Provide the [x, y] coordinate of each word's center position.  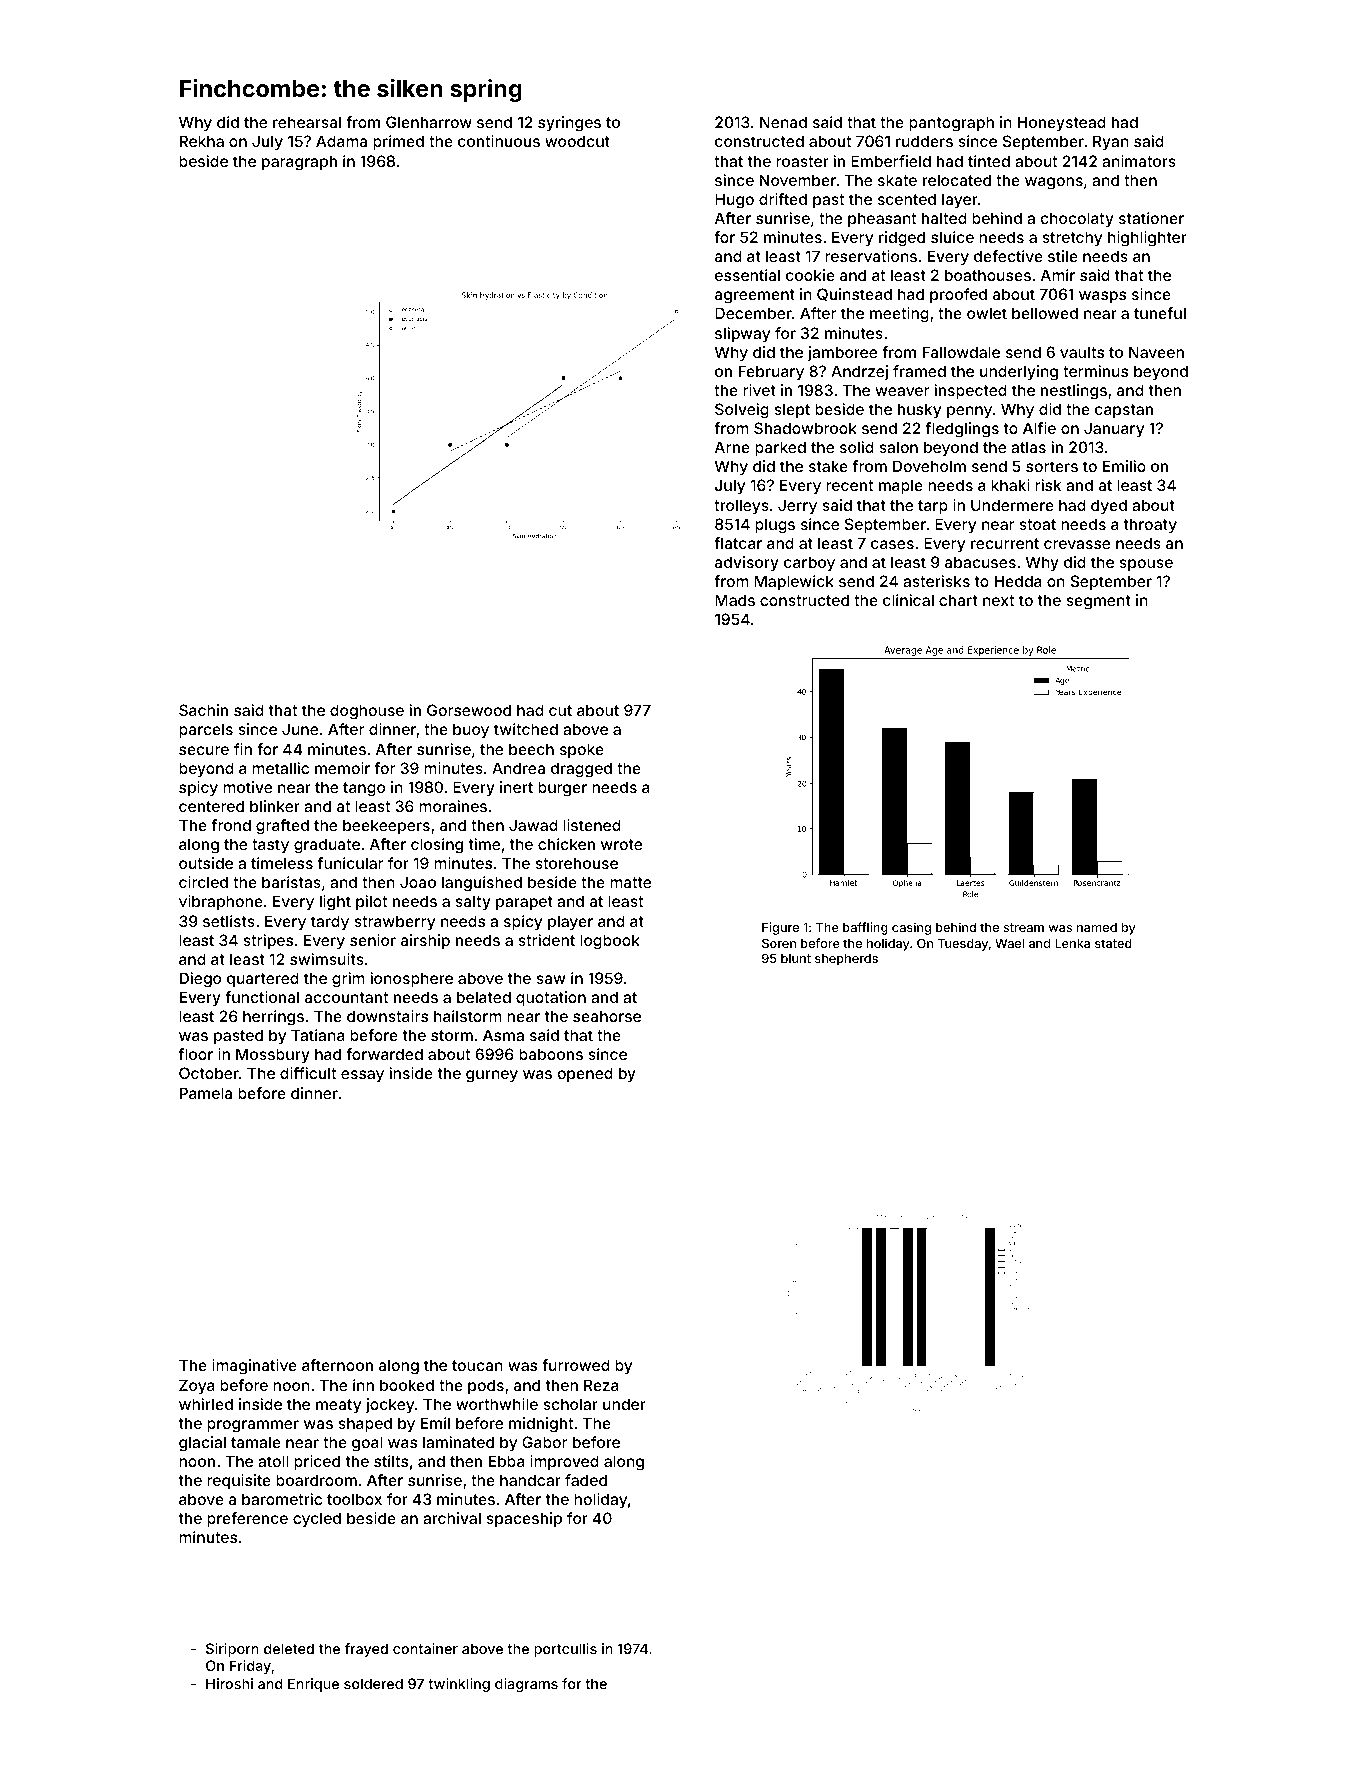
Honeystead [1062, 123]
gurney [492, 1076]
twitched [526, 729]
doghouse [367, 712]
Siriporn [232, 1650]
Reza [601, 1385]
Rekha [202, 141]
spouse [1146, 565]
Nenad [783, 122]
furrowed [576, 1365]
